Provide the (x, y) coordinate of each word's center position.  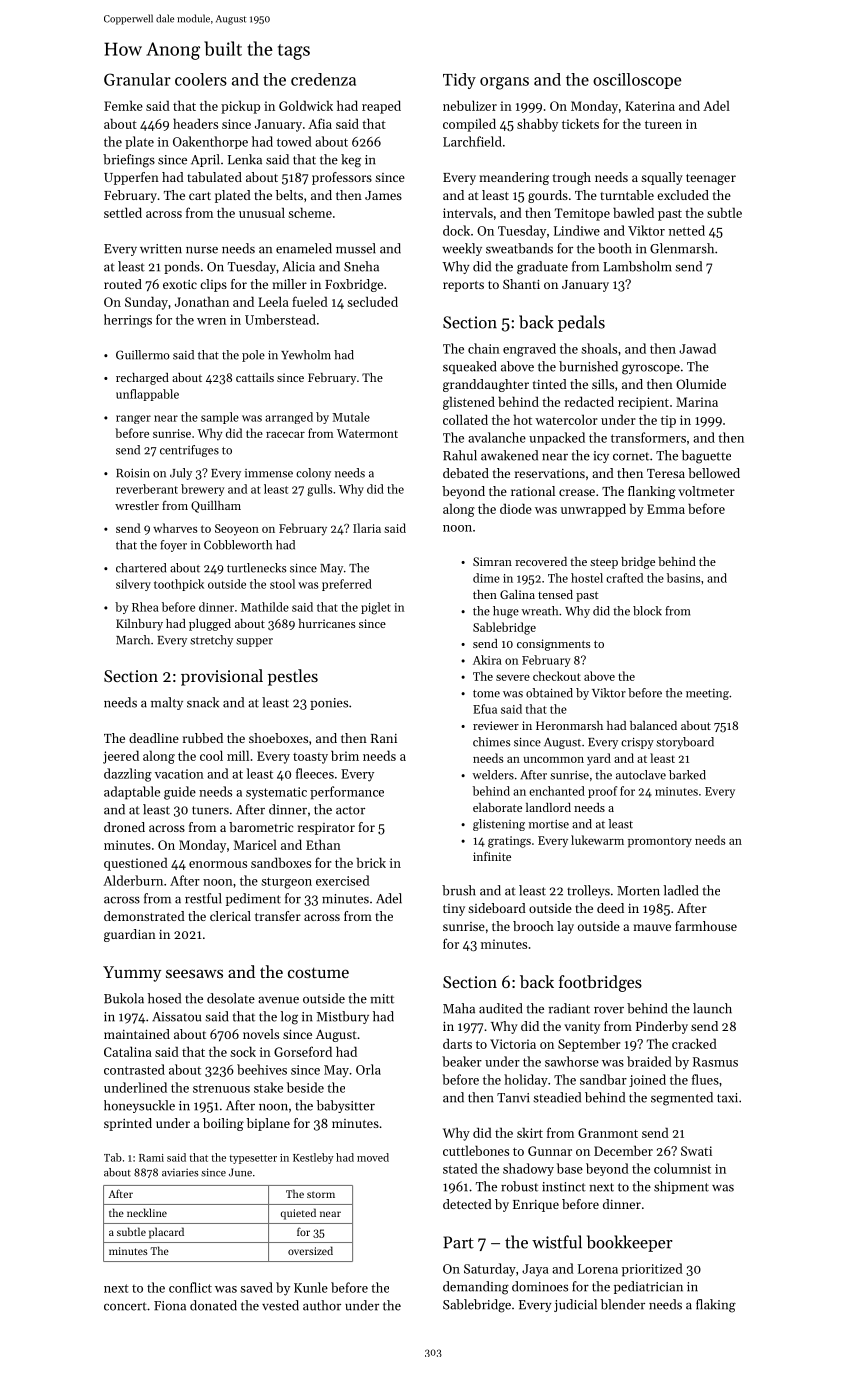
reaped (381, 107)
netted (687, 230)
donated (213, 1305)
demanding (476, 1288)
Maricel (255, 844)
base (570, 1168)
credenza (323, 79)
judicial (575, 1305)
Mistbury (343, 1017)
